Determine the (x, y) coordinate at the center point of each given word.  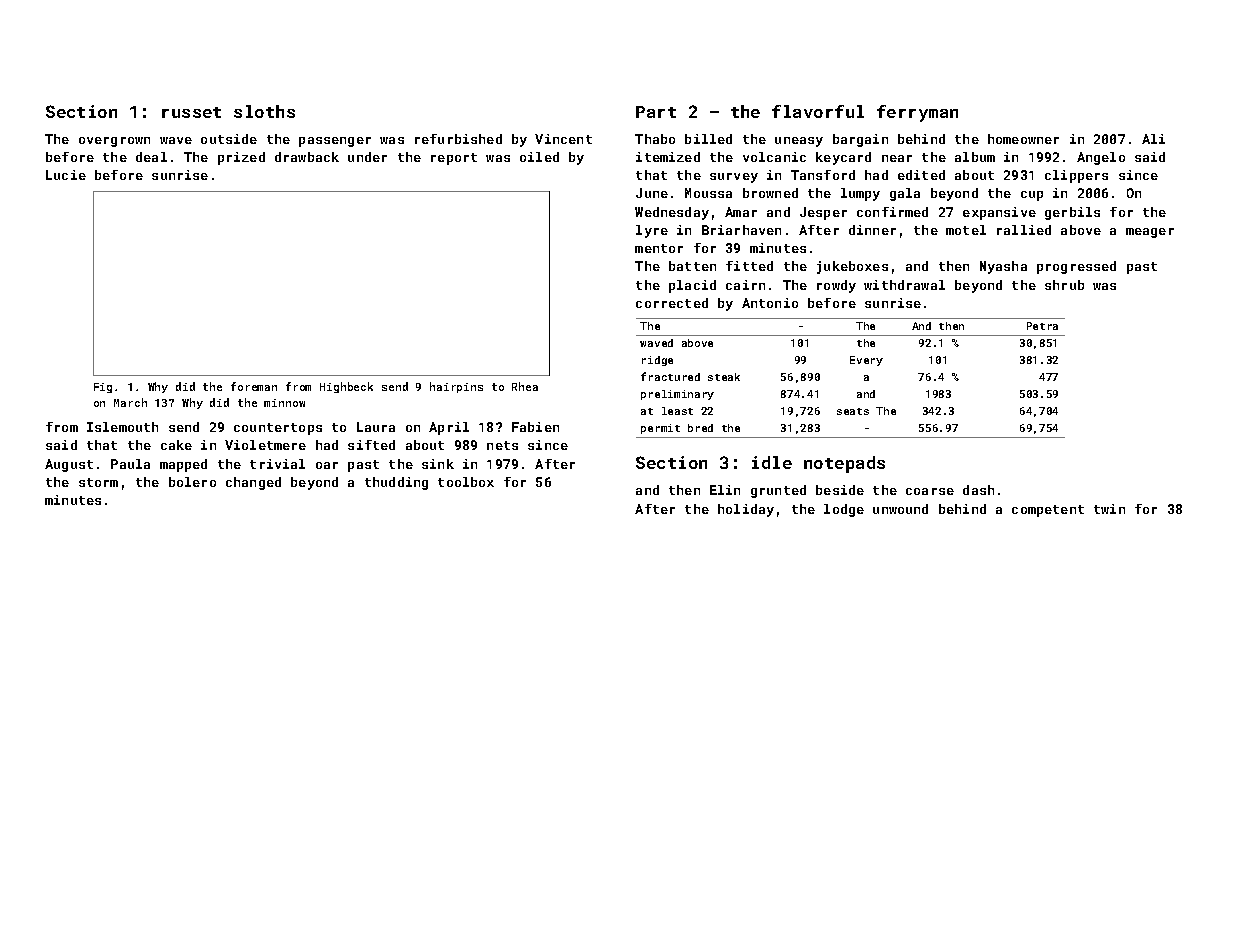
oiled (539, 157)
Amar (741, 212)
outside (229, 139)
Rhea (525, 386)
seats (853, 411)
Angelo (1101, 158)
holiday (746, 510)
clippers (1076, 176)
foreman (254, 386)
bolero (192, 482)
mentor (659, 248)
